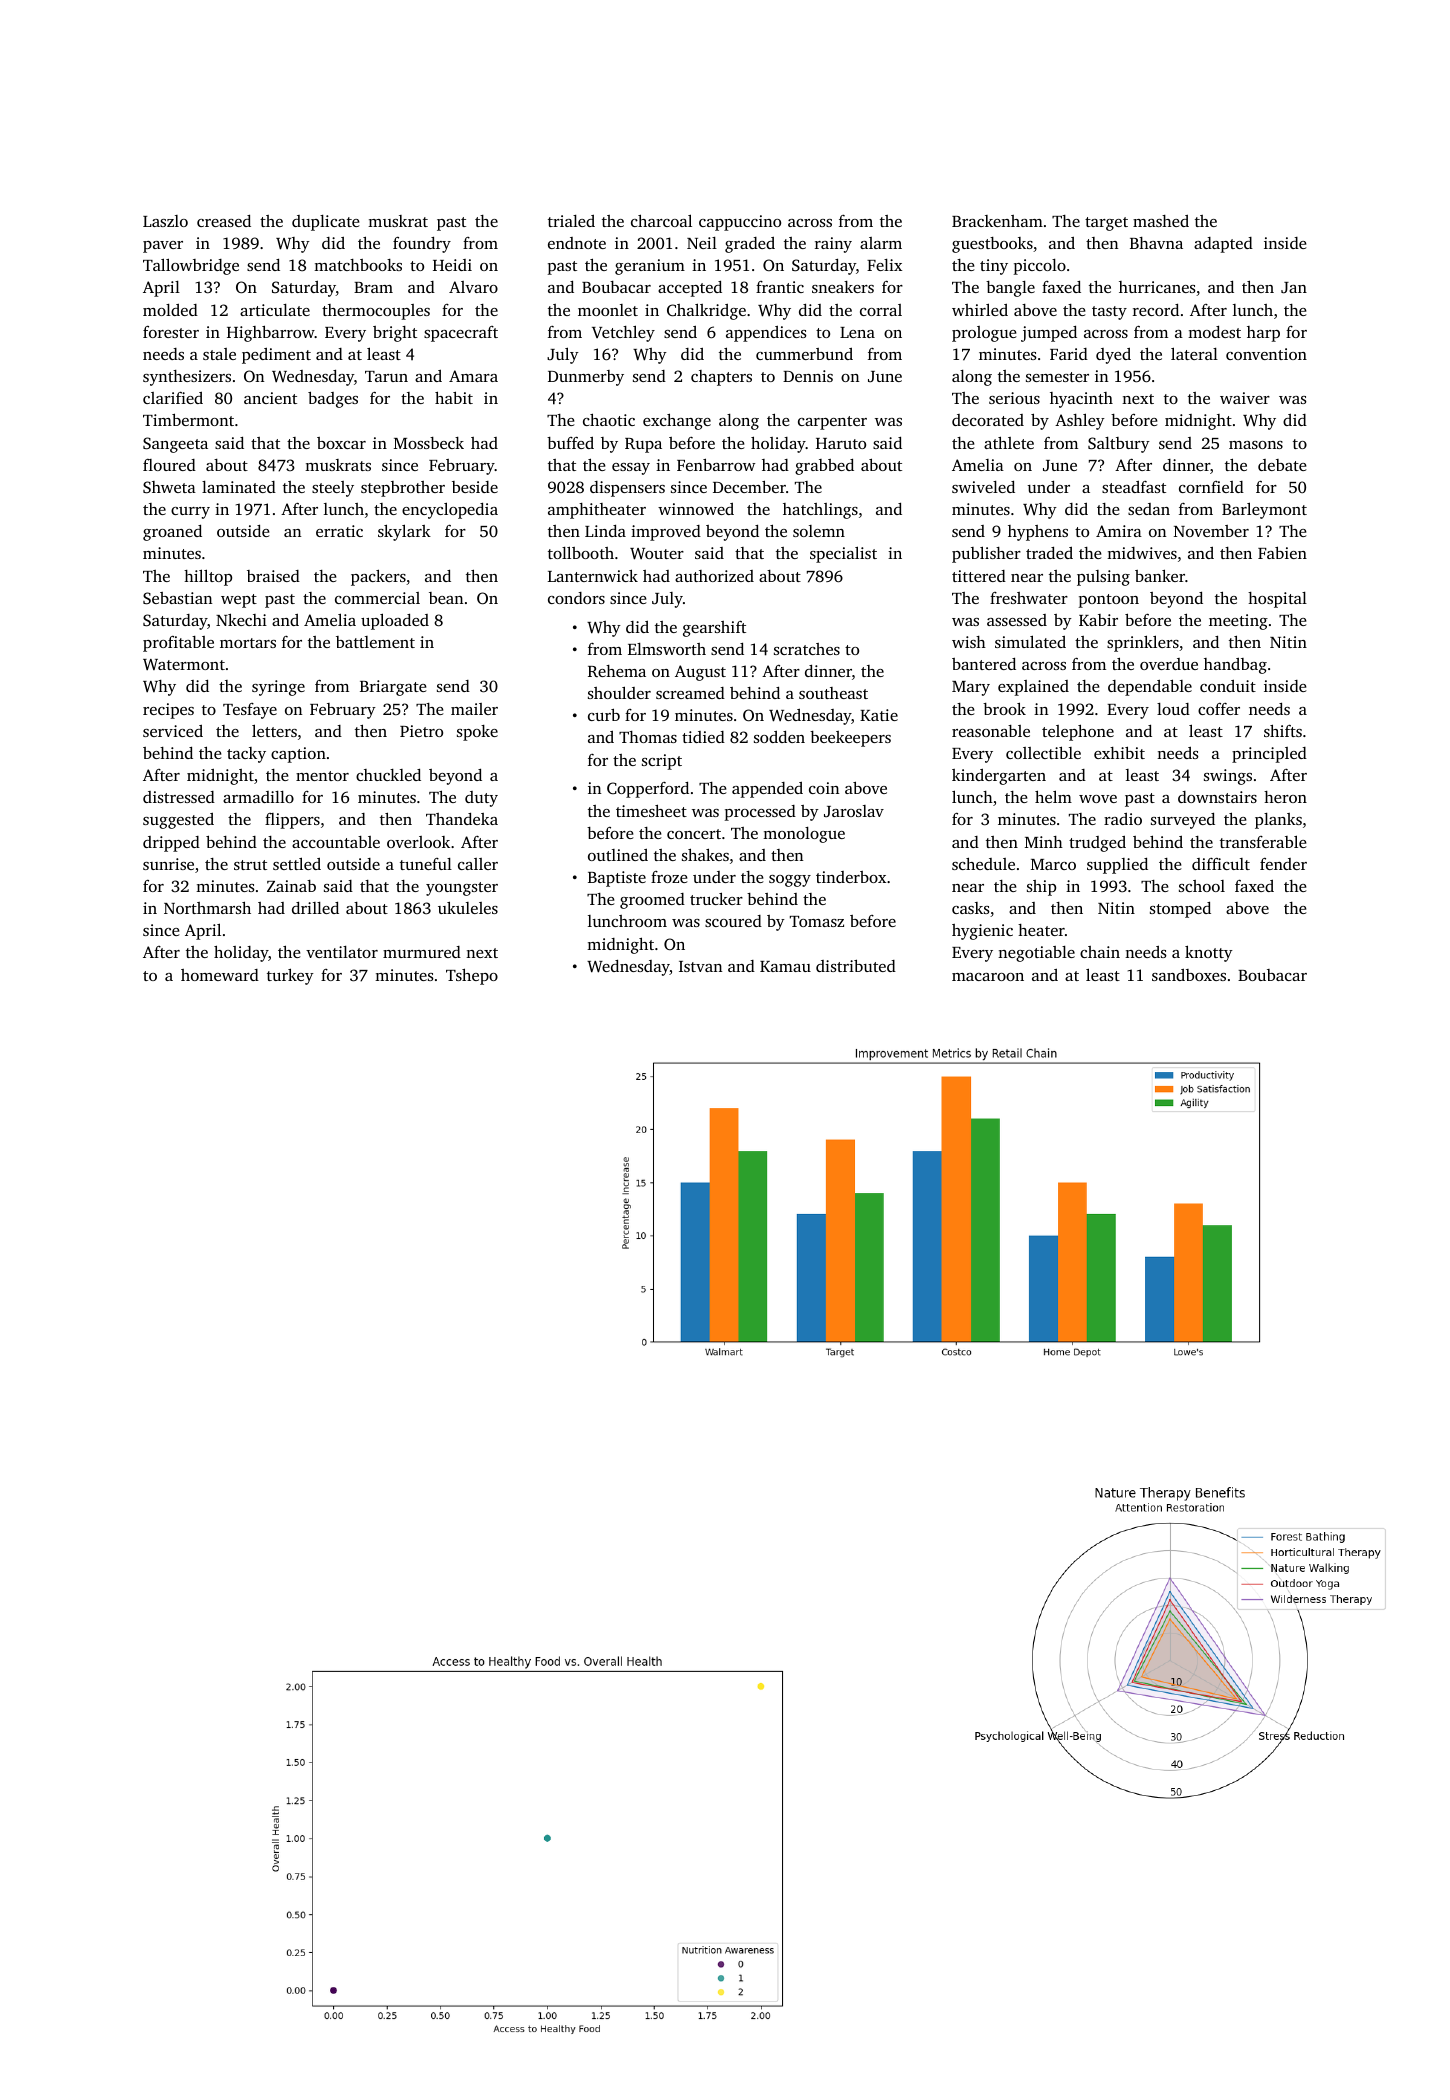 This image has width=1450, height=2100. Describe the element at coordinates (1238, 622) in the image. I see `meeting` at that location.
